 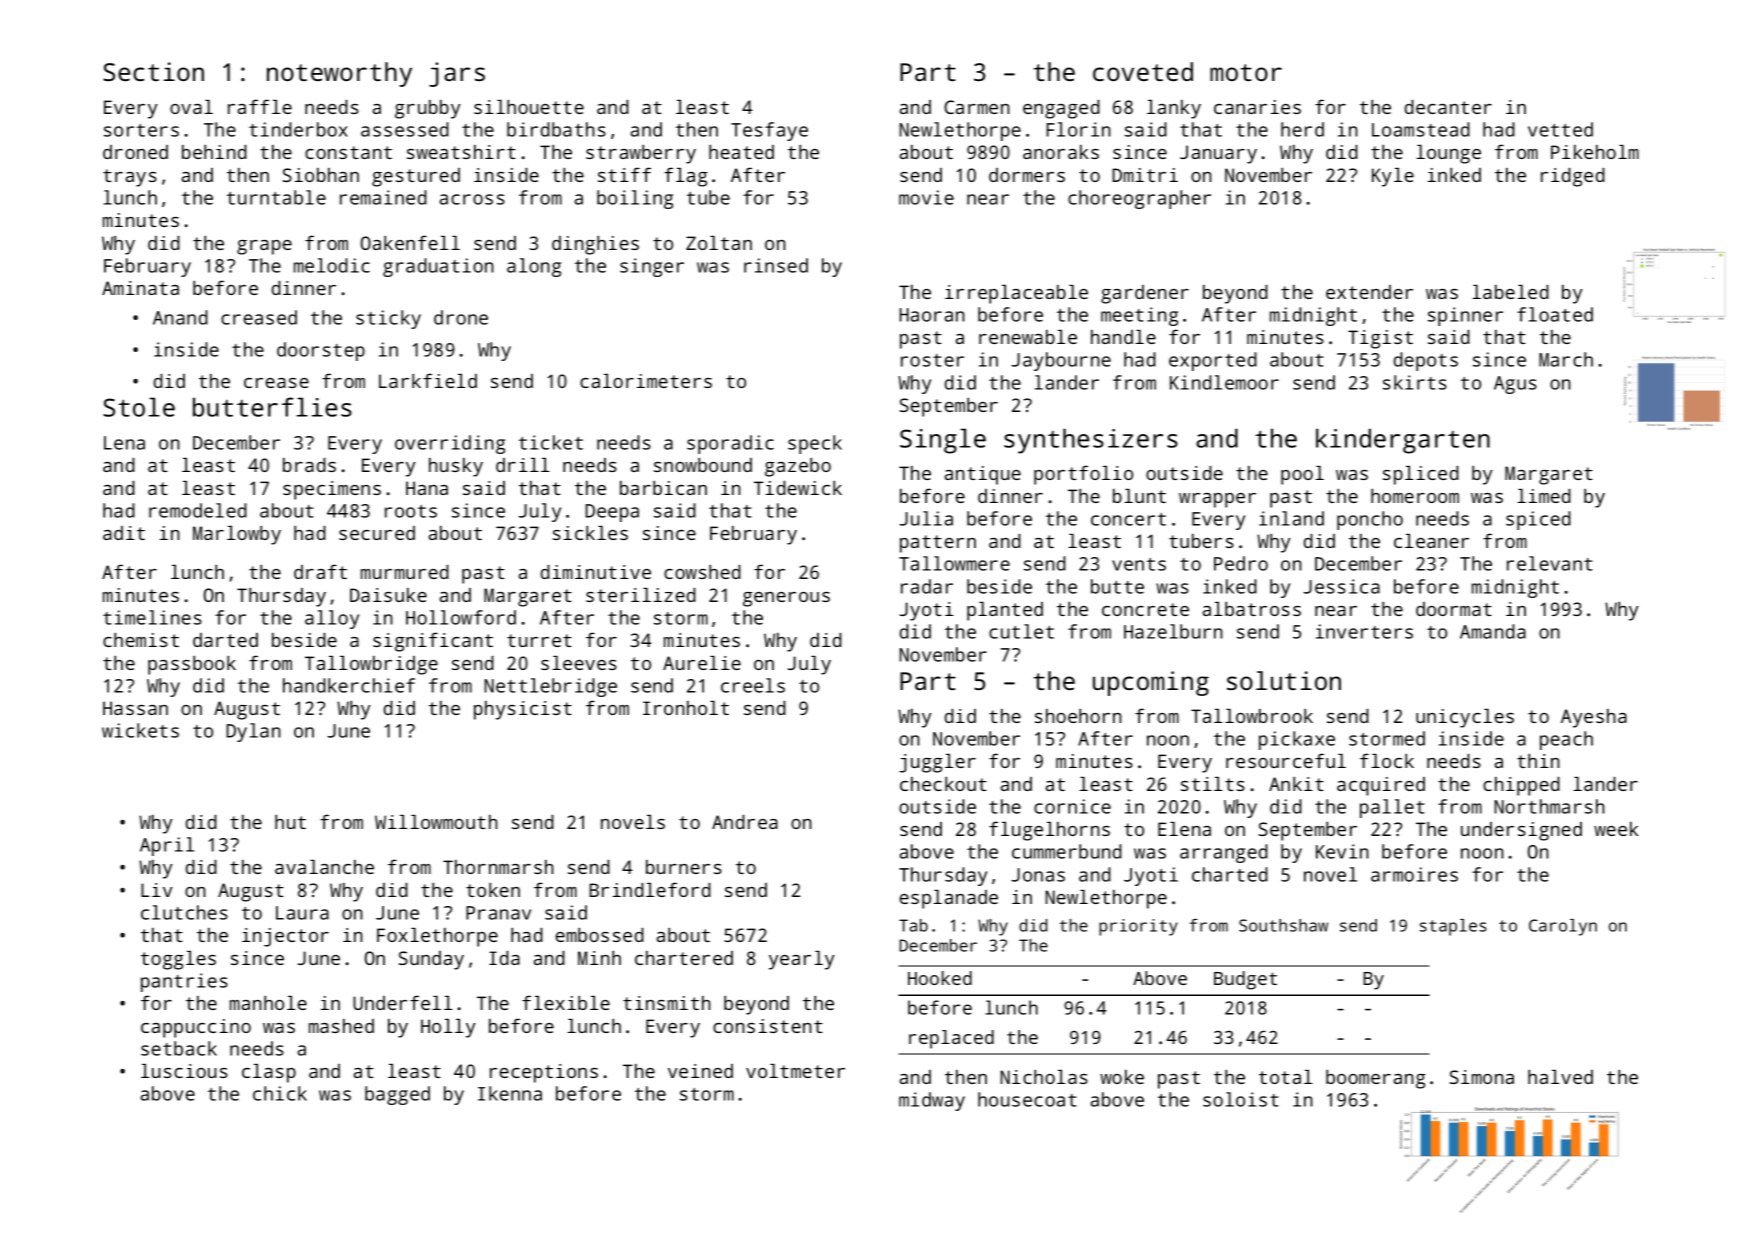 I want to click on consistent, so click(x=768, y=1026).
